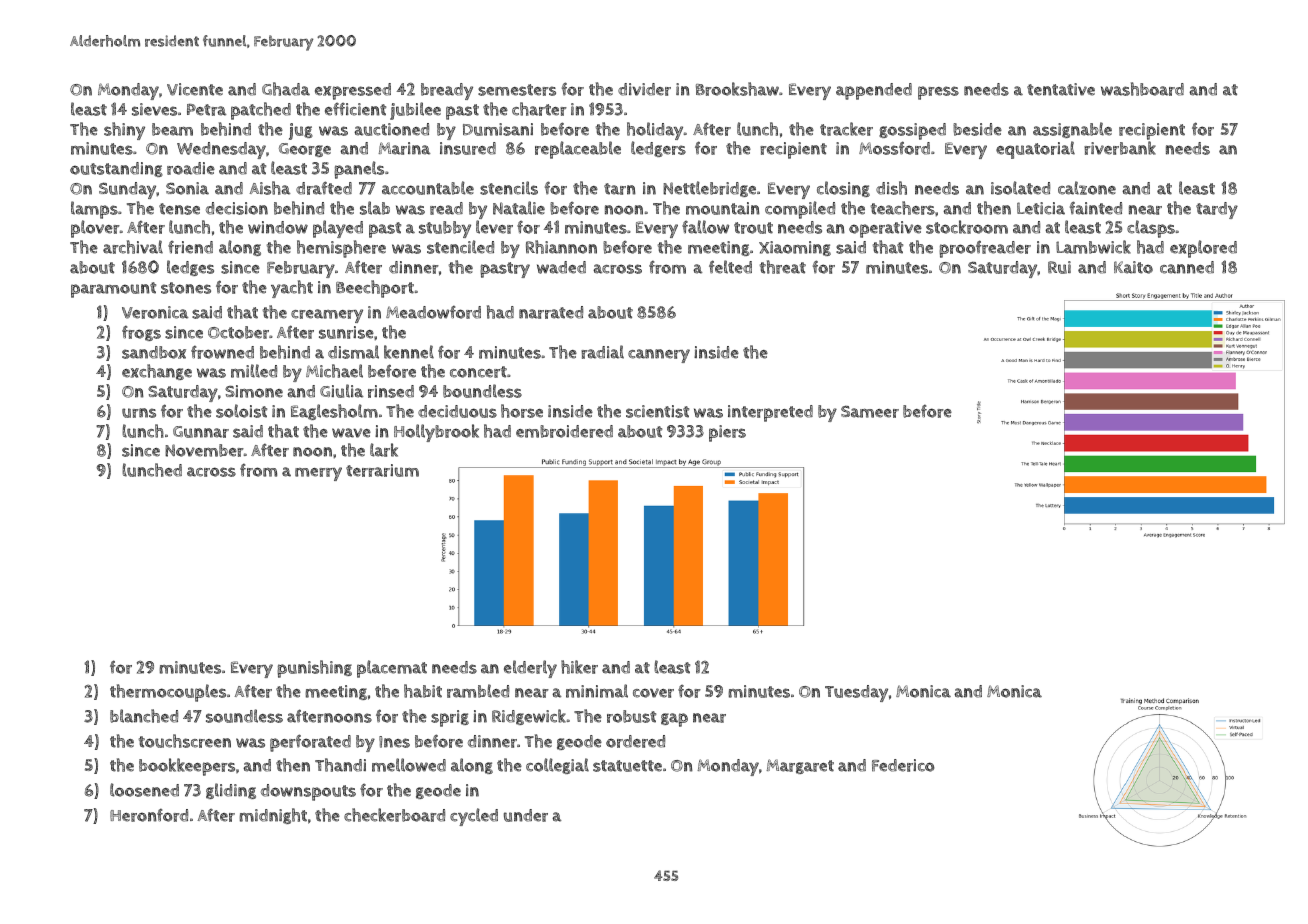  What do you see at coordinates (903, 765) in the document?
I see `Federico` at bounding box center [903, 765].
